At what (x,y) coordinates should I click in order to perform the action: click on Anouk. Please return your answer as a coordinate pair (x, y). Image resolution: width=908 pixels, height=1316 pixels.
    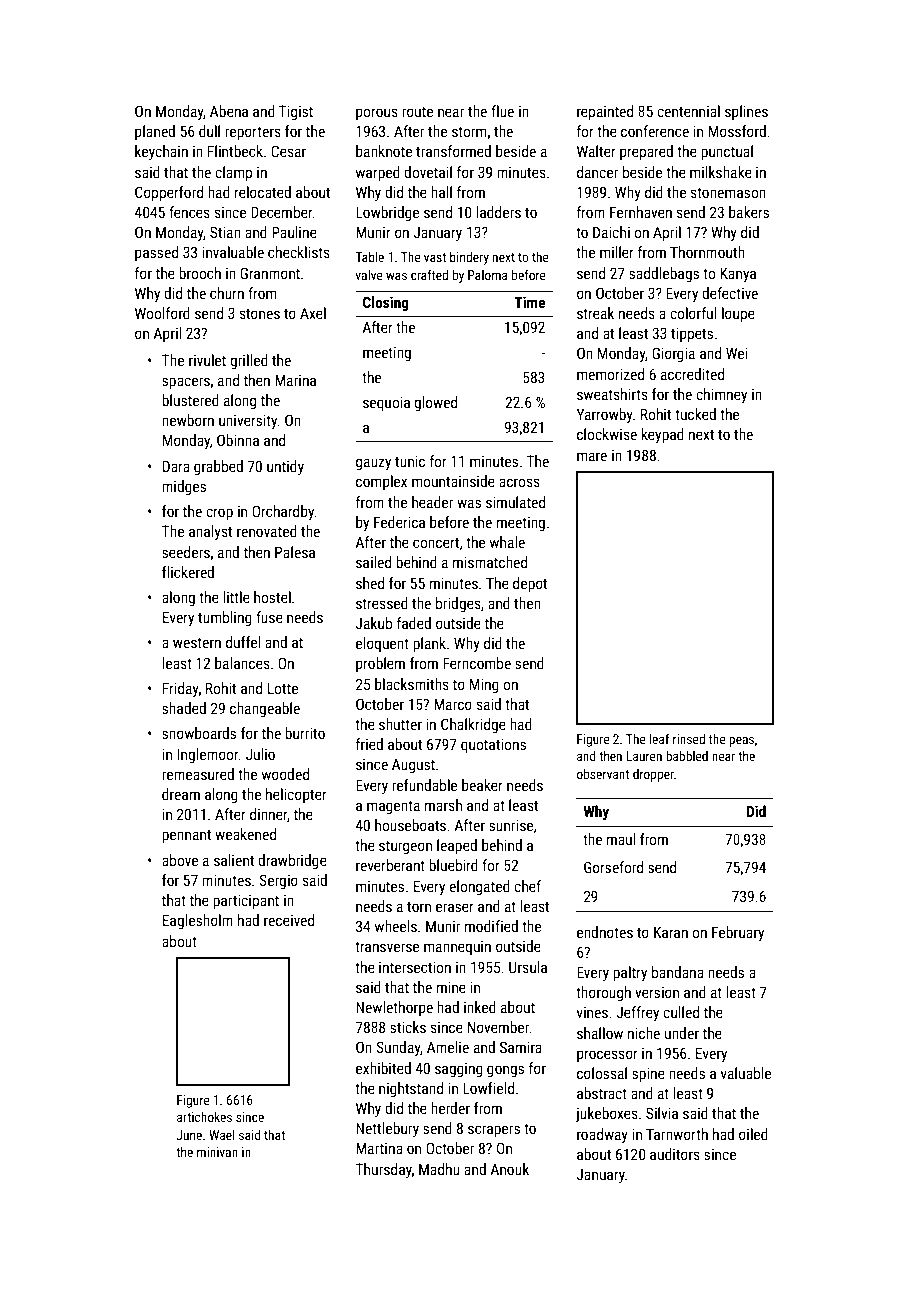
    Looking at the image, I should click on (509, 1169).
